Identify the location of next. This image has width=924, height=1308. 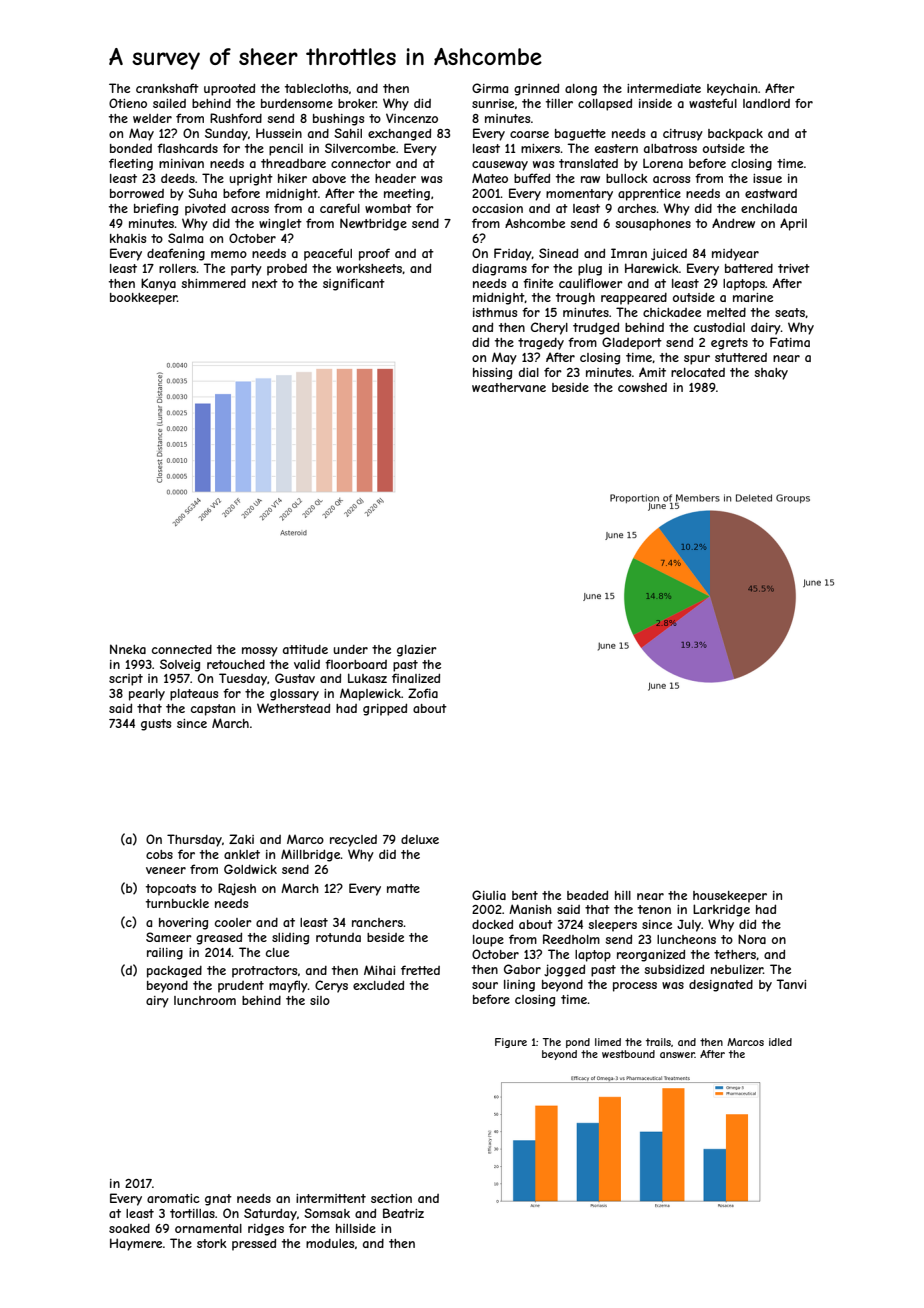
(265, 283).
